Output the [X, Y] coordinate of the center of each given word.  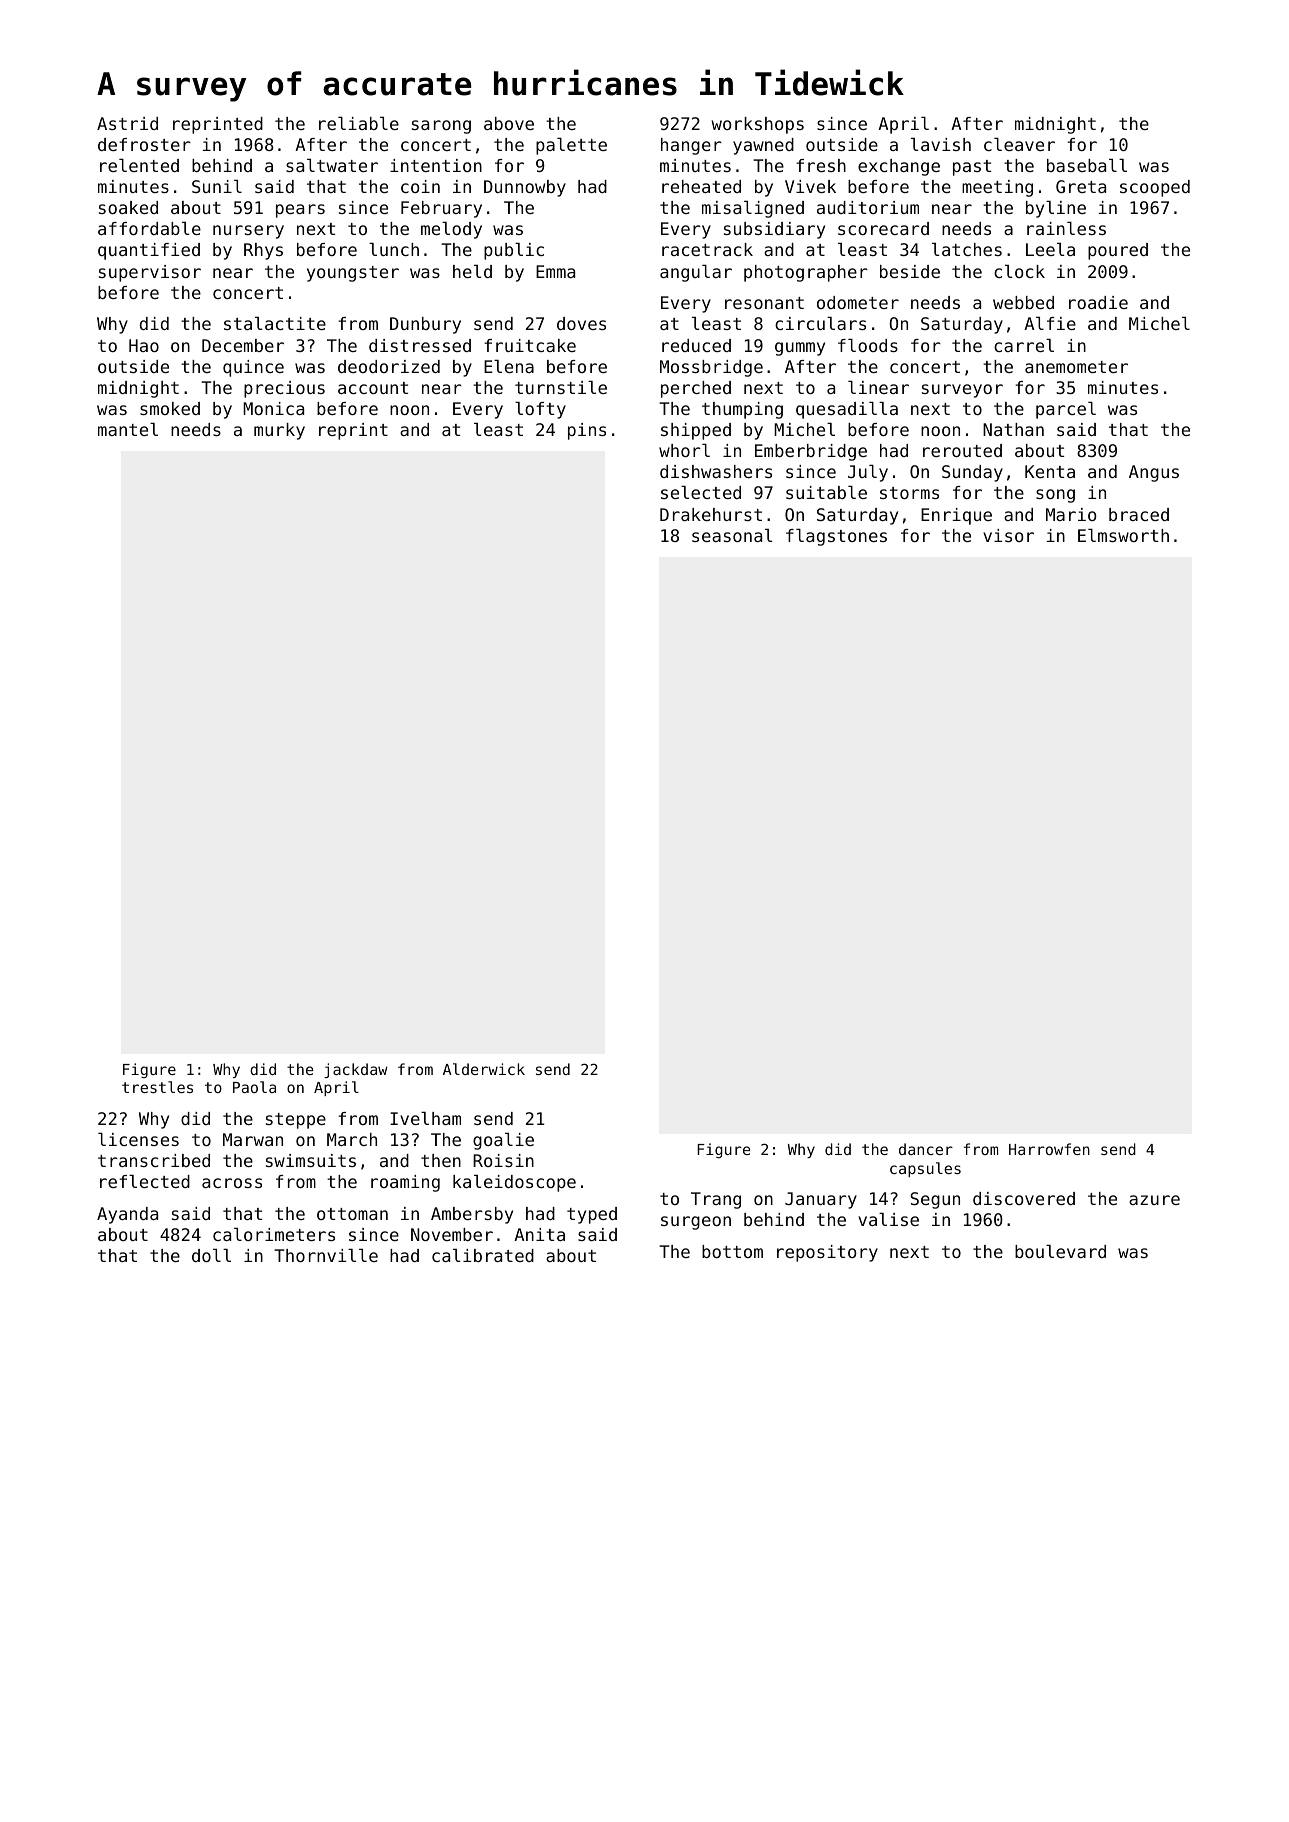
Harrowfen [1049, 1149]
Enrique [956, 516]
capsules [925, 1169]
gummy [800, 349]
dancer [926, 1149]
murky [279, 431]
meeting [997, 188]
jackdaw [355, 1070]
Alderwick [484, 1069]
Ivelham [425, 1118]
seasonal [732, 535]
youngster [353, 274]
